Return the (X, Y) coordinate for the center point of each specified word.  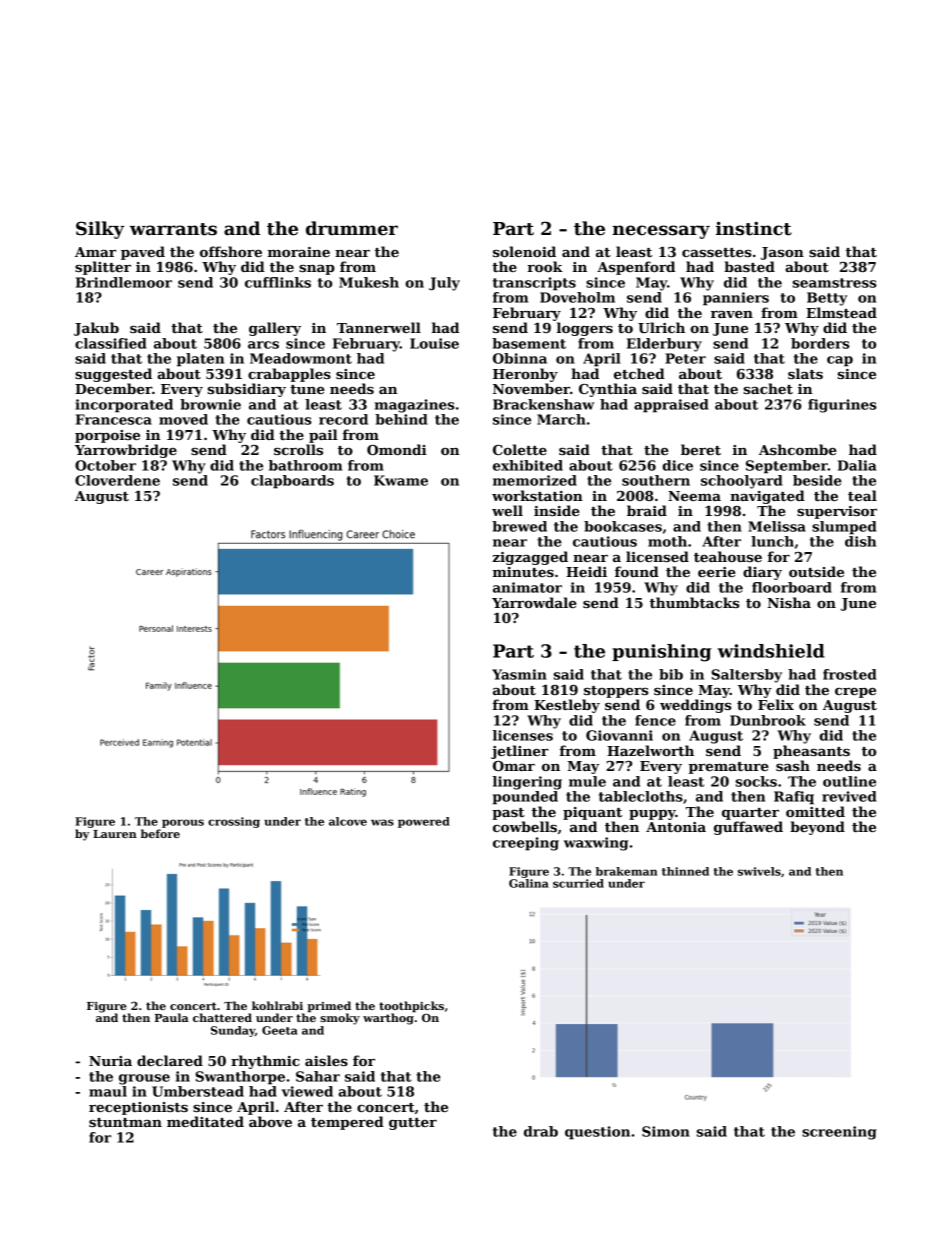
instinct (754, 228)
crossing (234, 822)
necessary (661, 232)
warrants (173, 229)
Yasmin (519, 674)
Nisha (789, 602)
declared (170, 1060)
